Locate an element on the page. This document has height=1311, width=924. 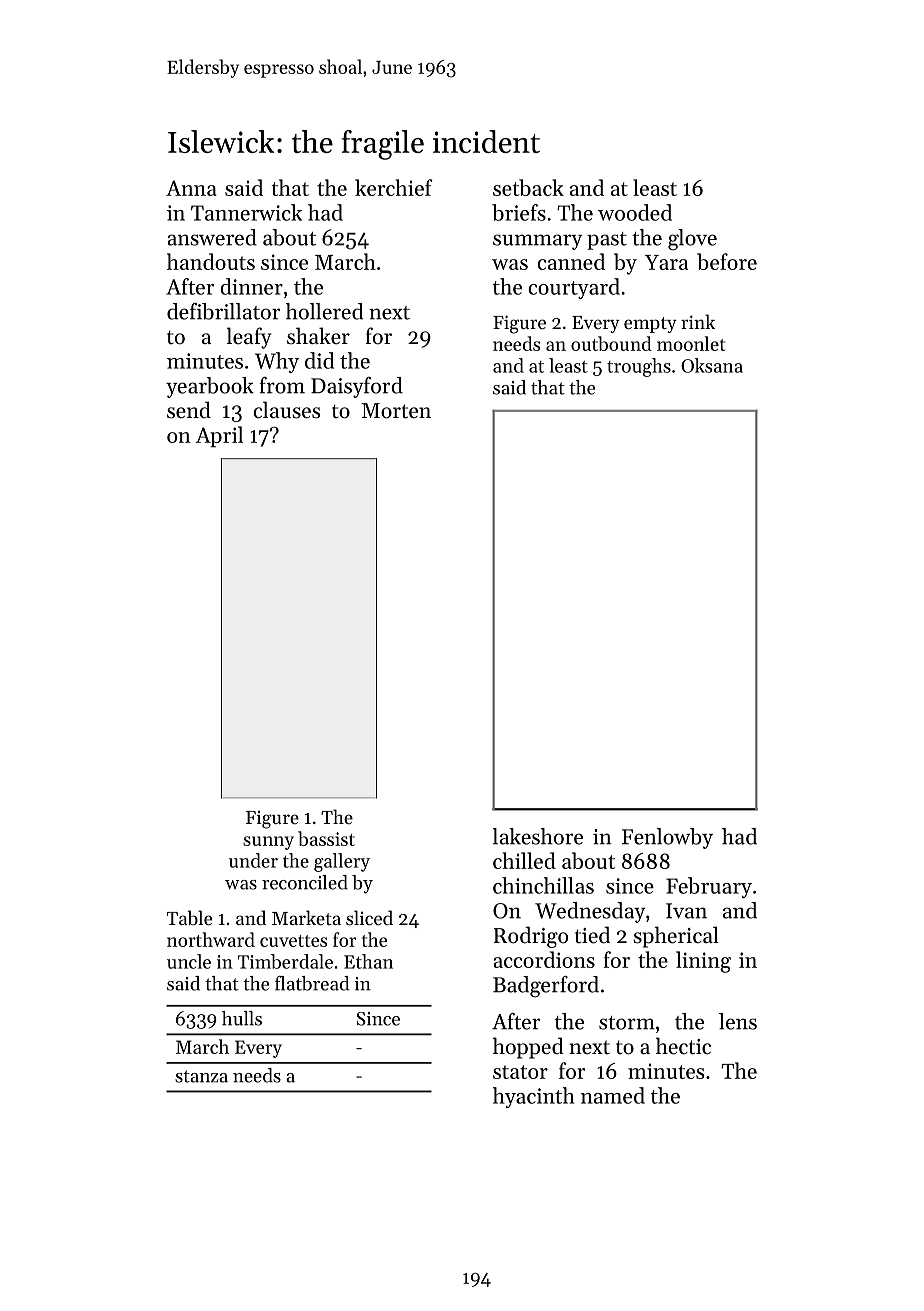
sunny is located at coordinates (268, 843).
